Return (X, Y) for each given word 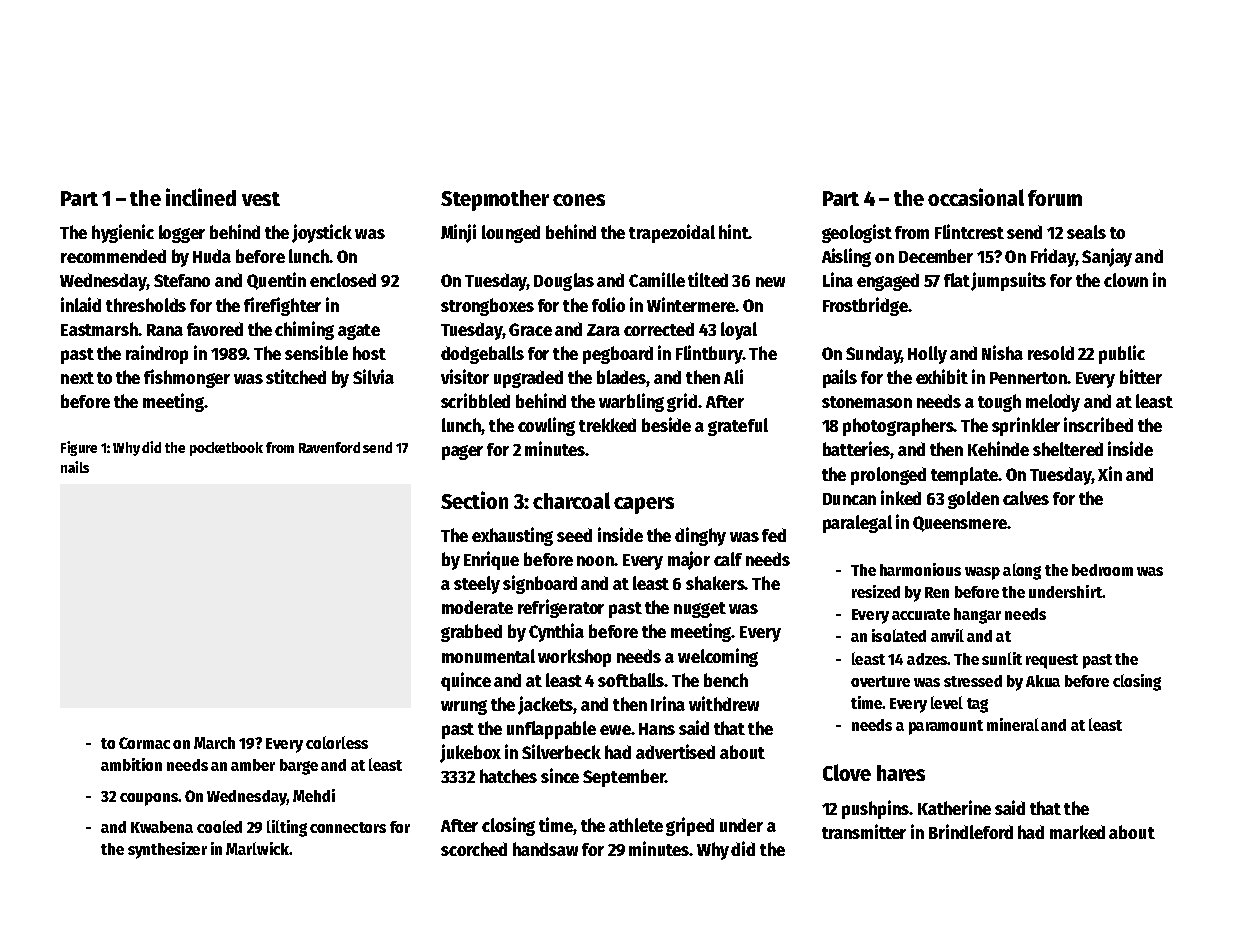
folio (608, 304)
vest (261, 199)
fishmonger (187, 378)
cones (579, 200)
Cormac (144, 743)
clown (1126, 280)
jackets (546, 705)
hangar (977, 616)
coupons (149, 799)
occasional (976, 197)
